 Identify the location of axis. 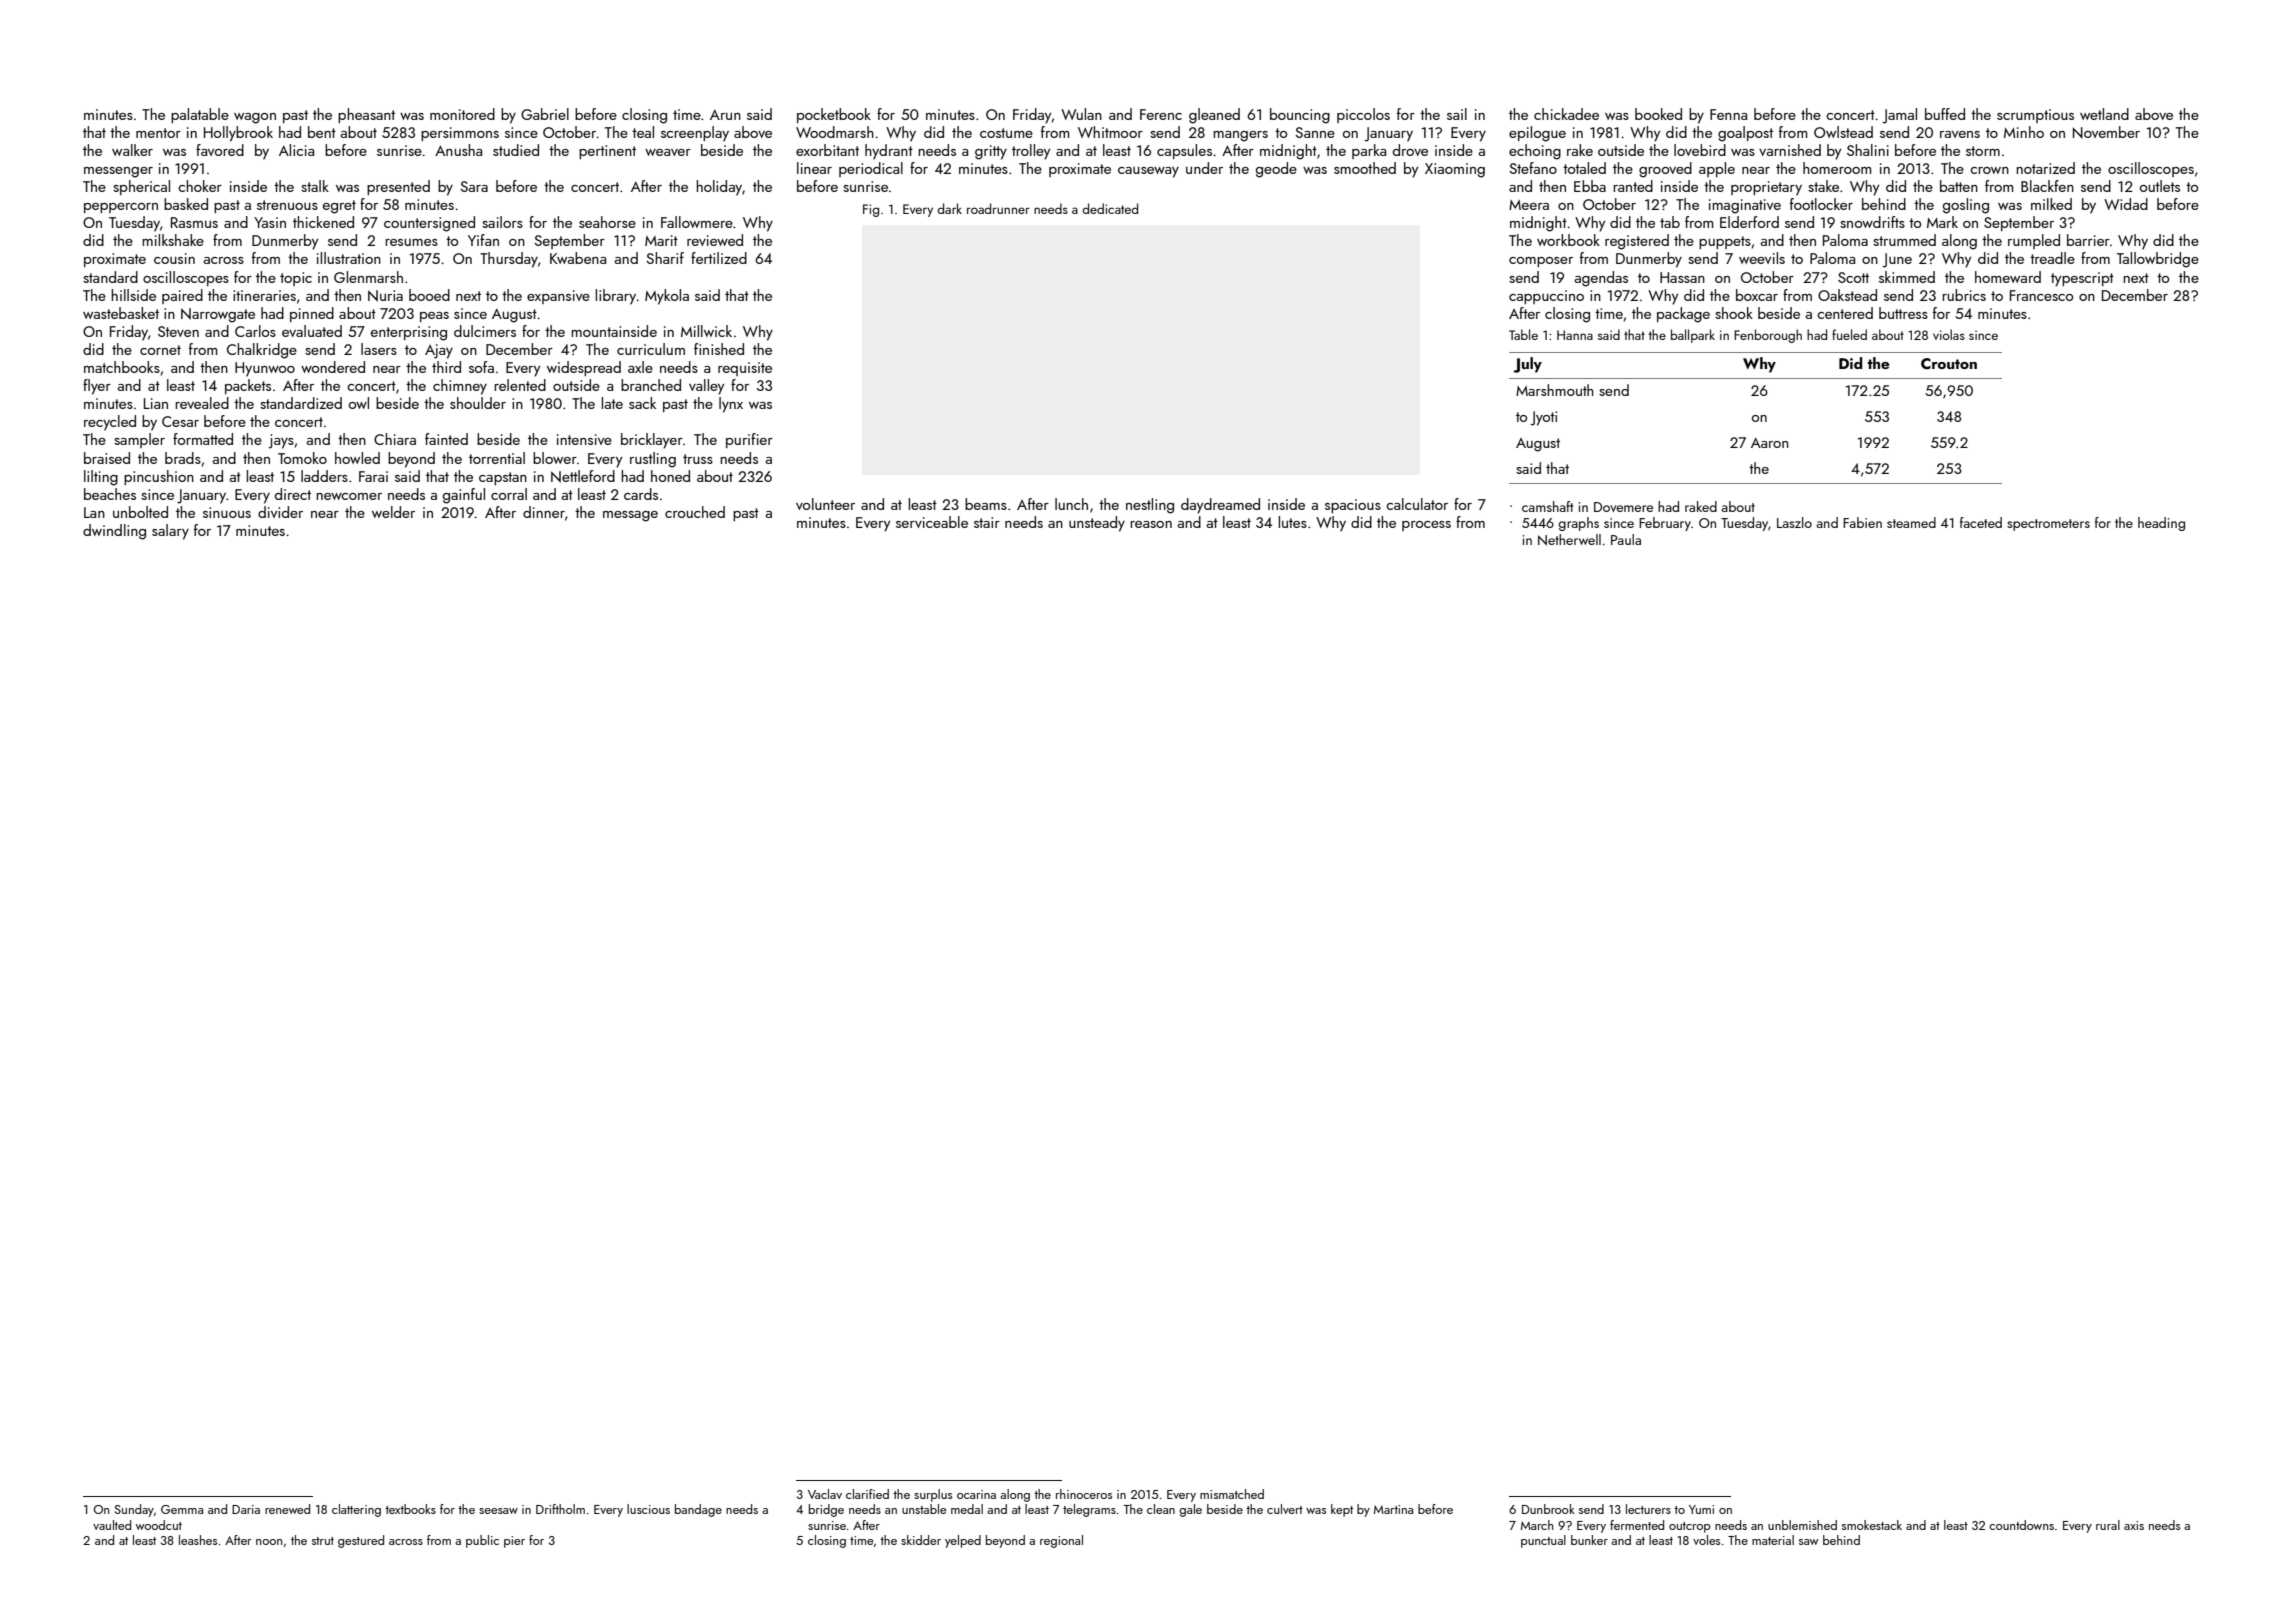
(2134, 1525).
